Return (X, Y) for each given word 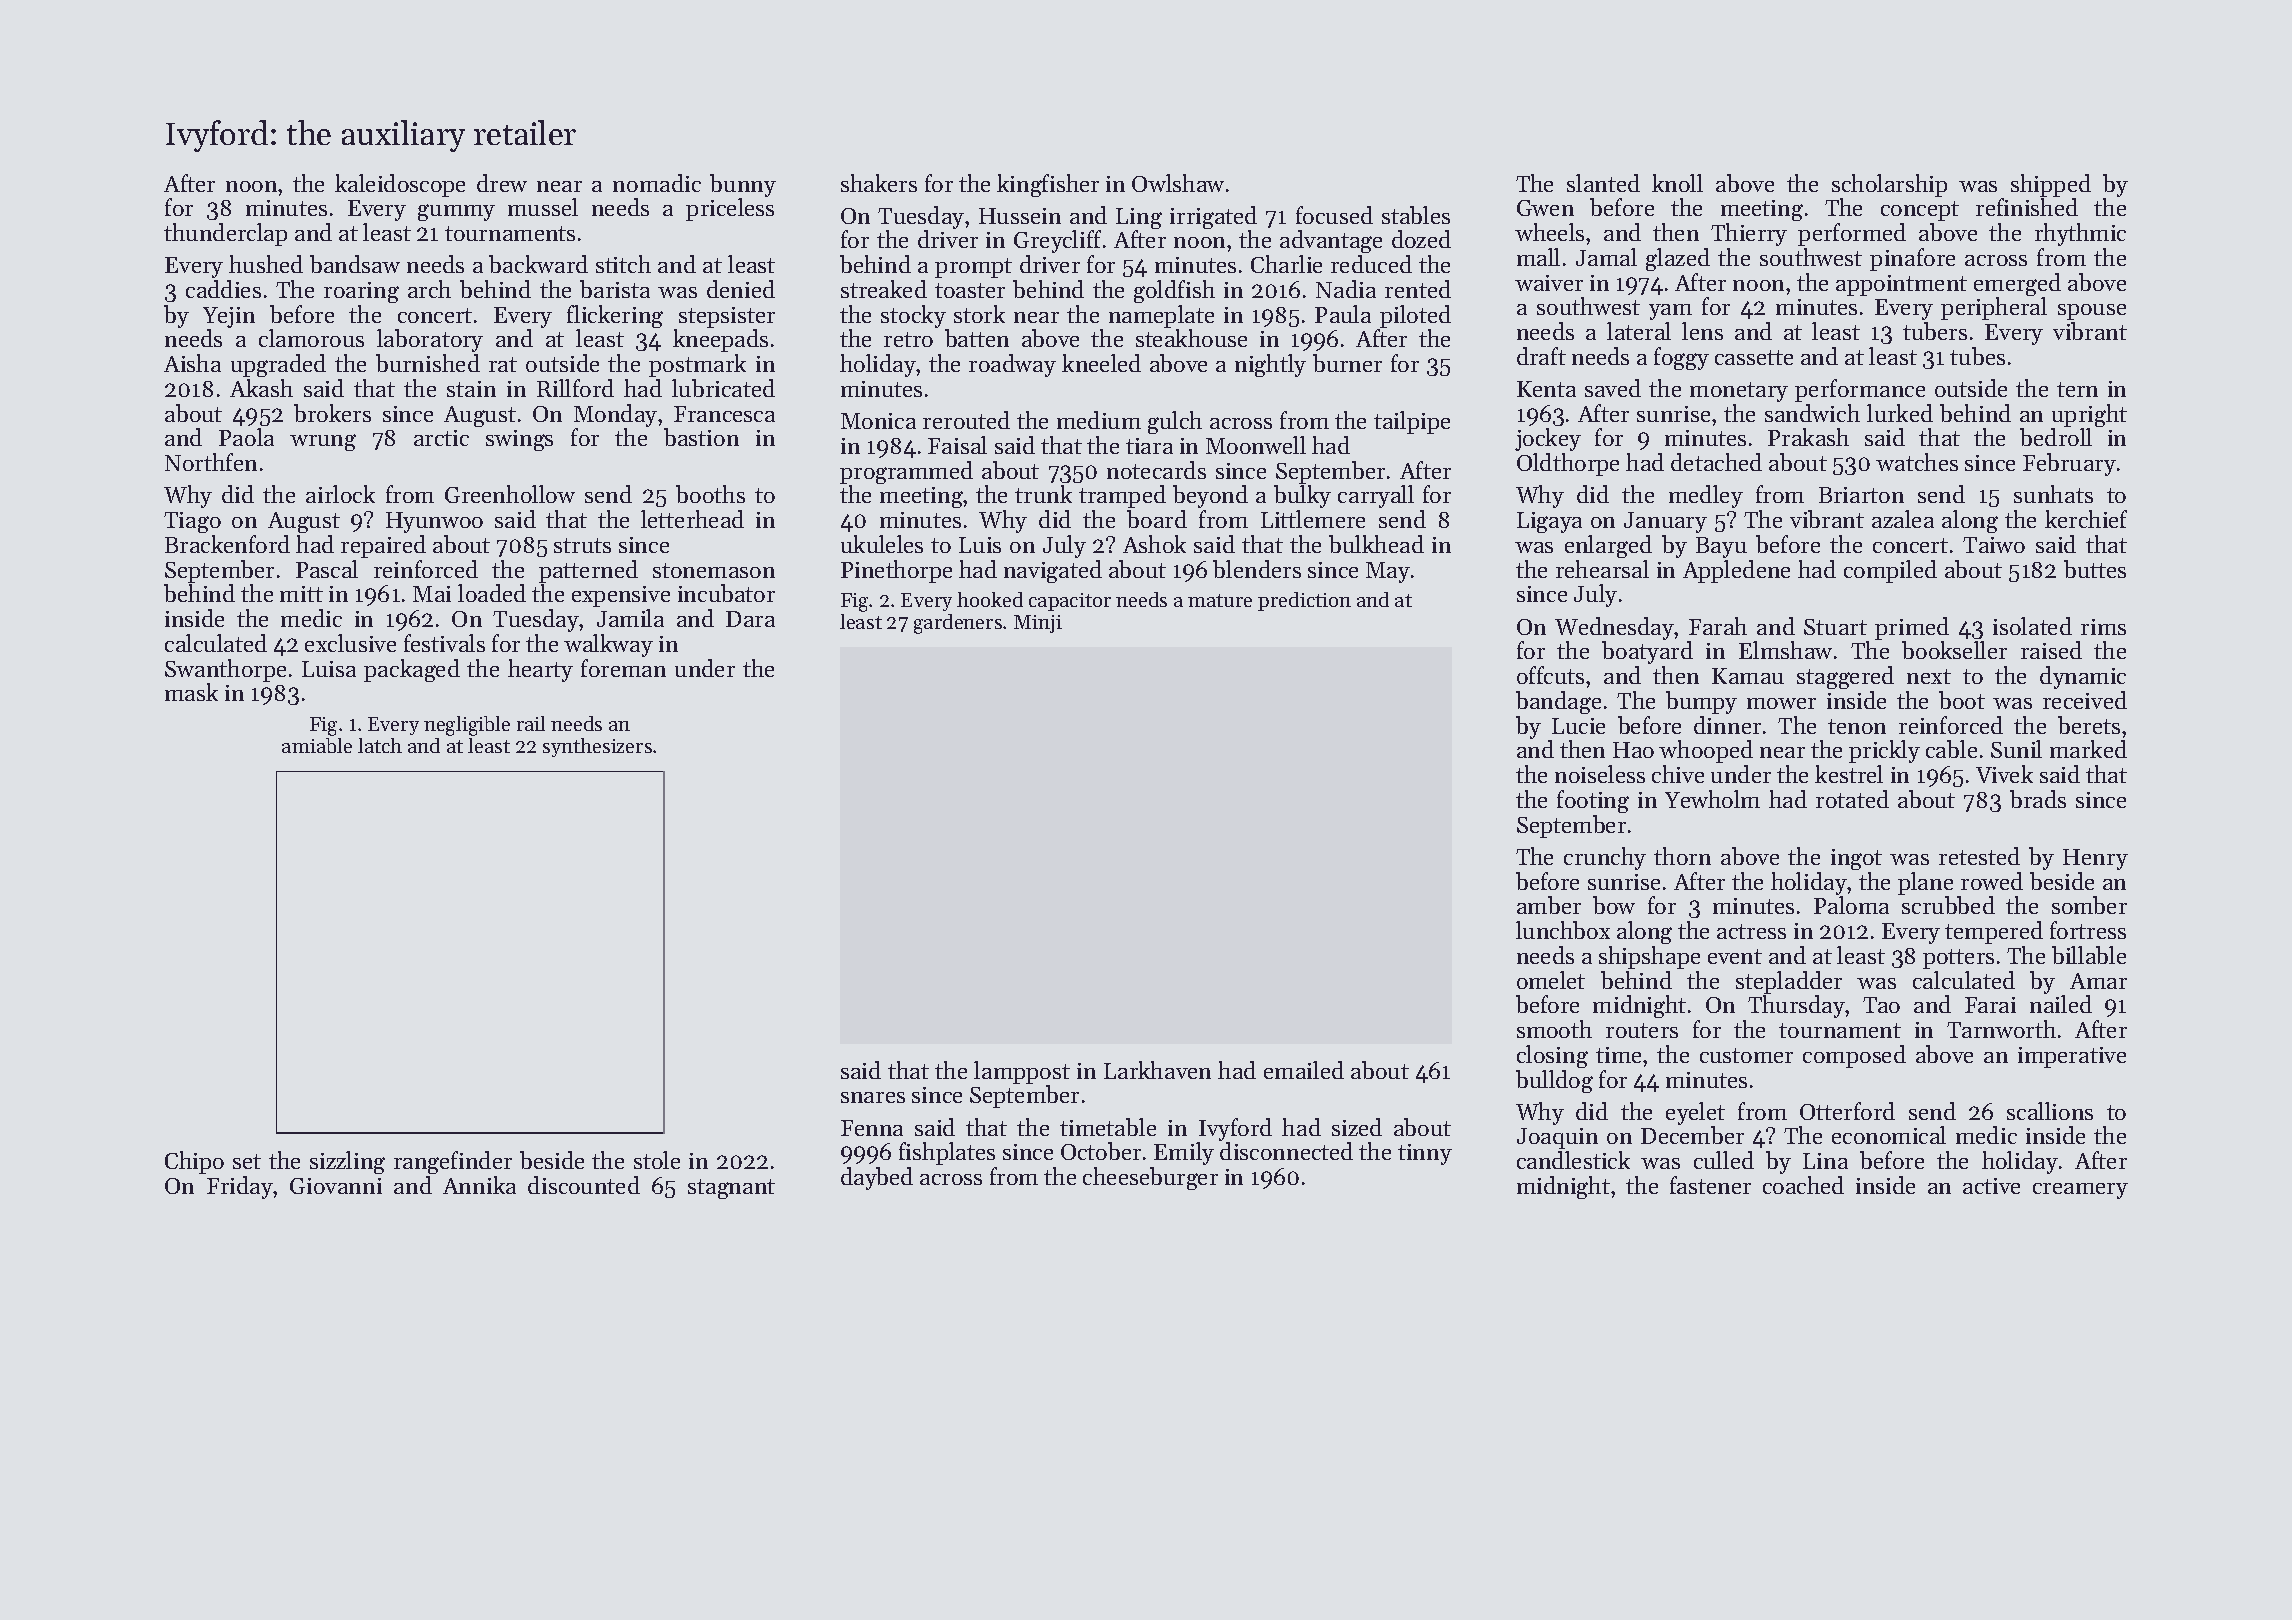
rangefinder (453, 1162)
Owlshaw (1178, 183)
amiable (317, 745)
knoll (1677, 183)
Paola (246, 437)
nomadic (657, 183)
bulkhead (1376, 544)
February (2069, 464)
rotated (1852, 799)
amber (1549, 905)
